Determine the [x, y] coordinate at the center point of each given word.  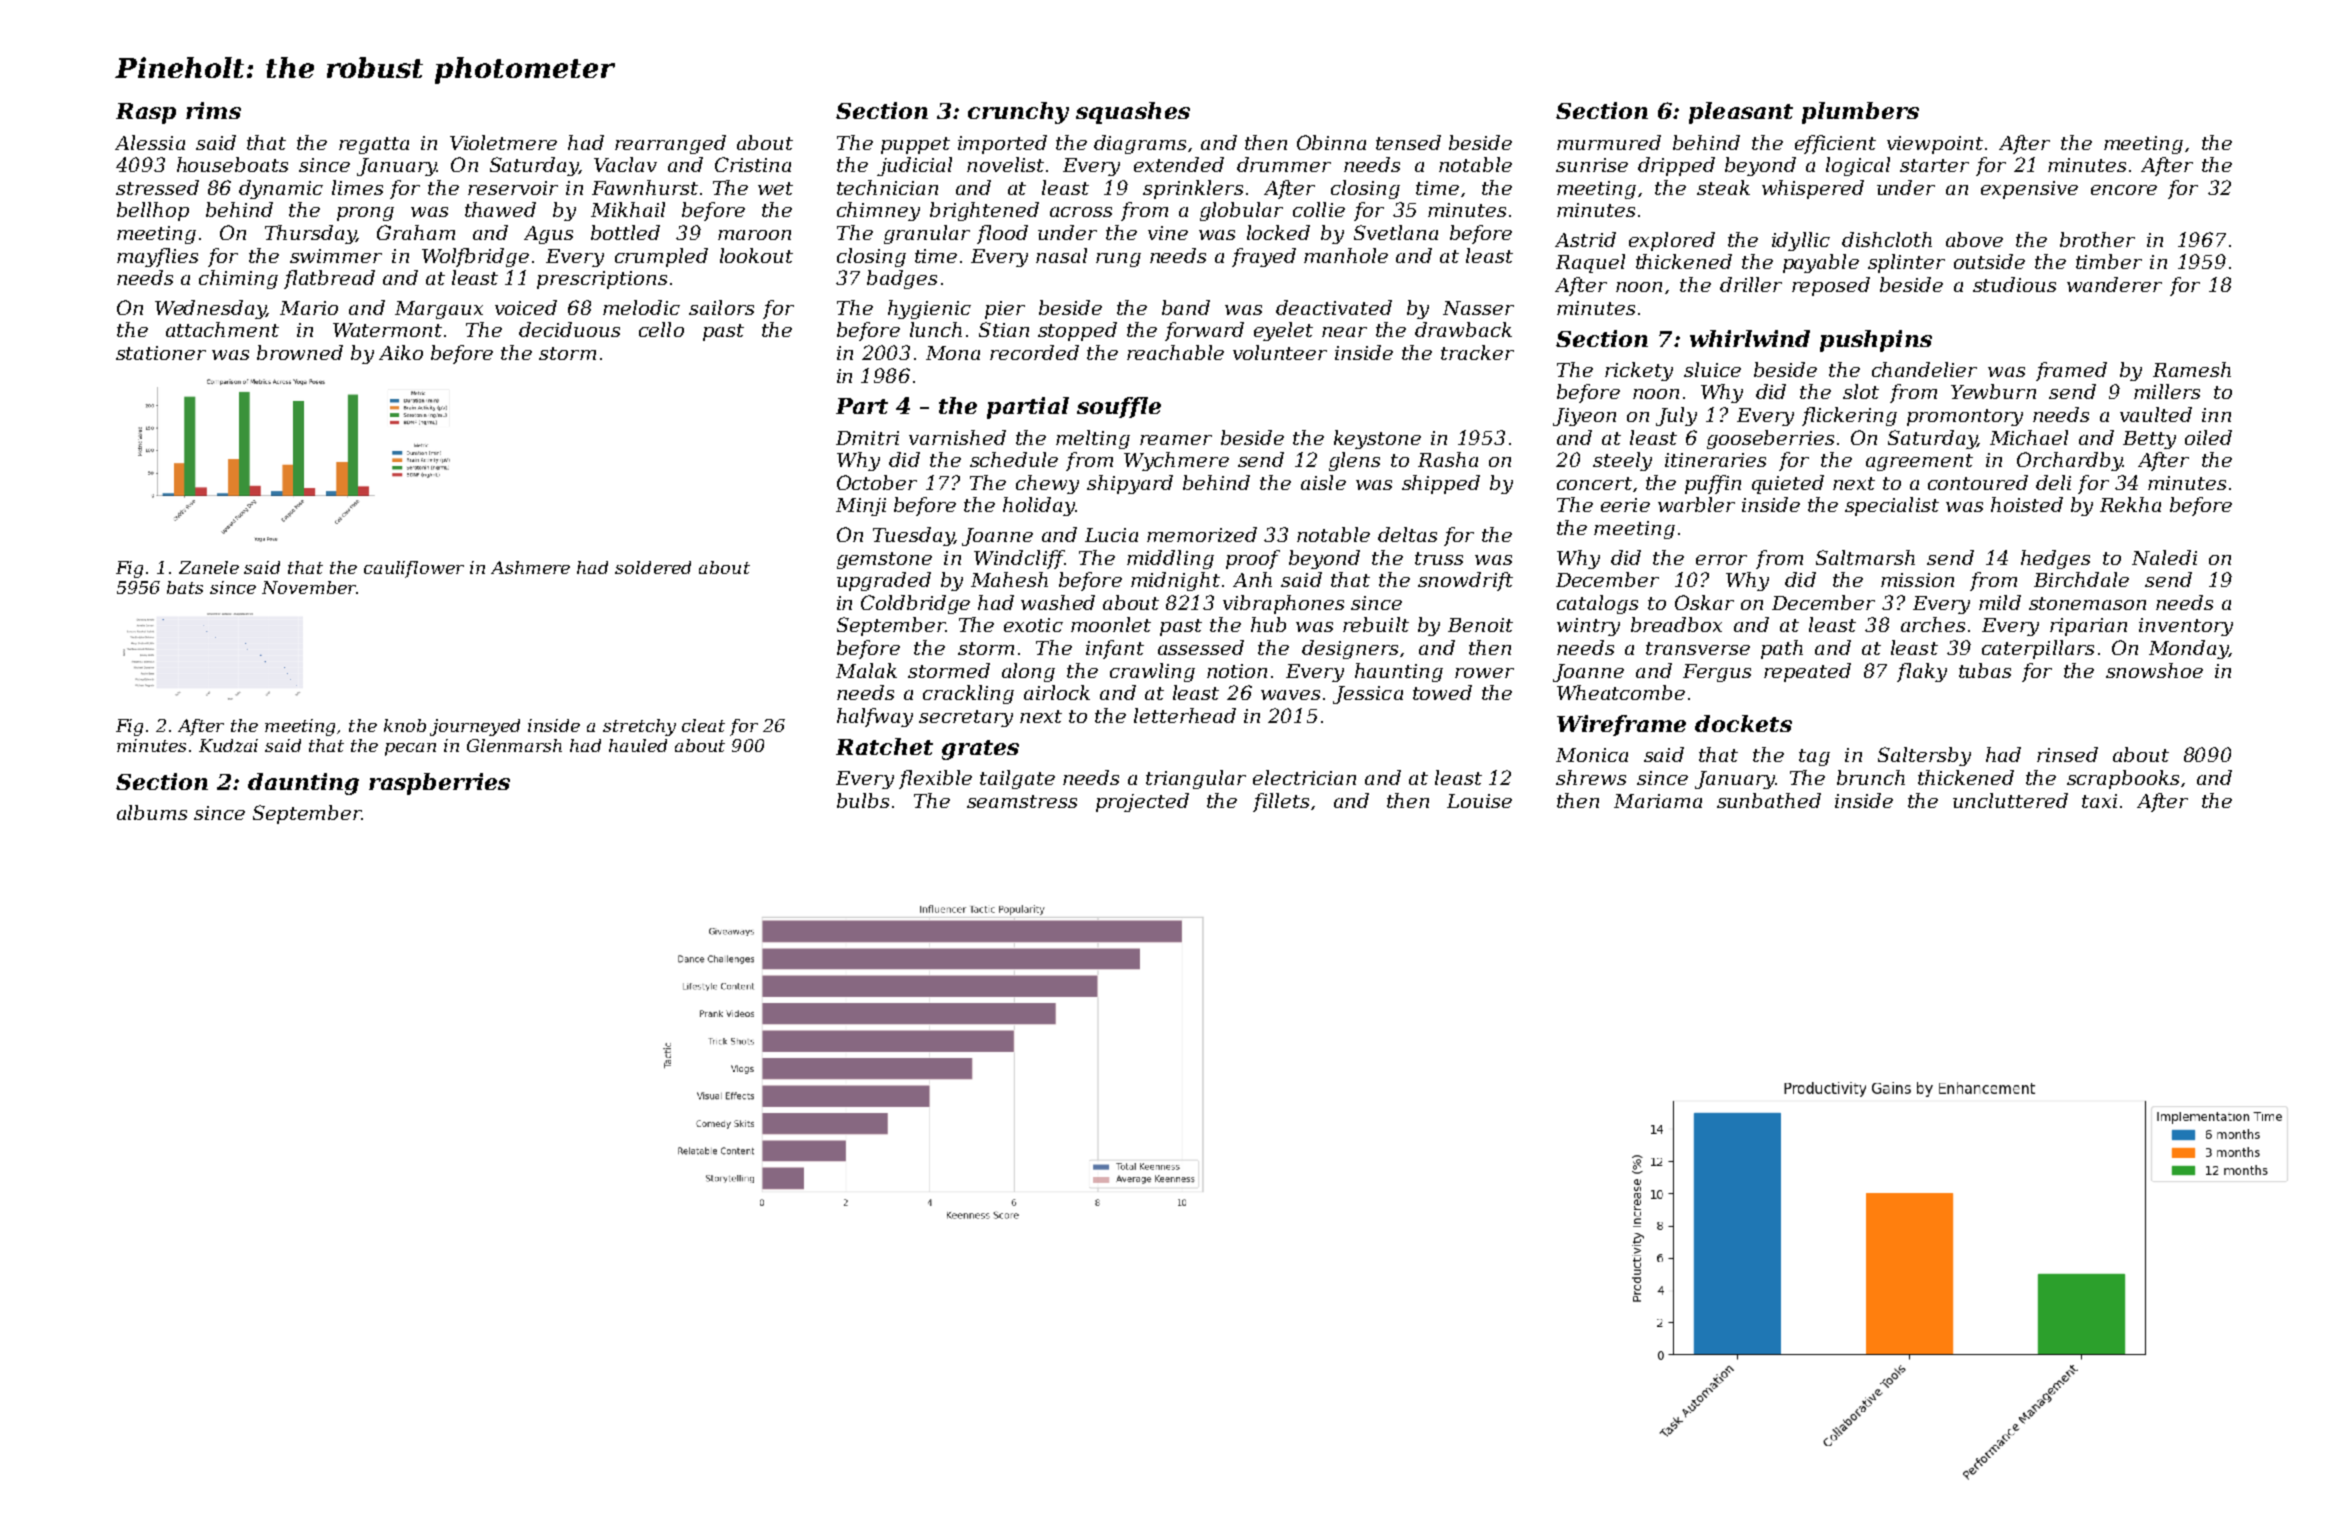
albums [152, 812]
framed [2071, 371]
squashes [1133, 113]
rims [213, 110]
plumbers [1860, 113]
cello [661, 329]
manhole [1346, 255]
